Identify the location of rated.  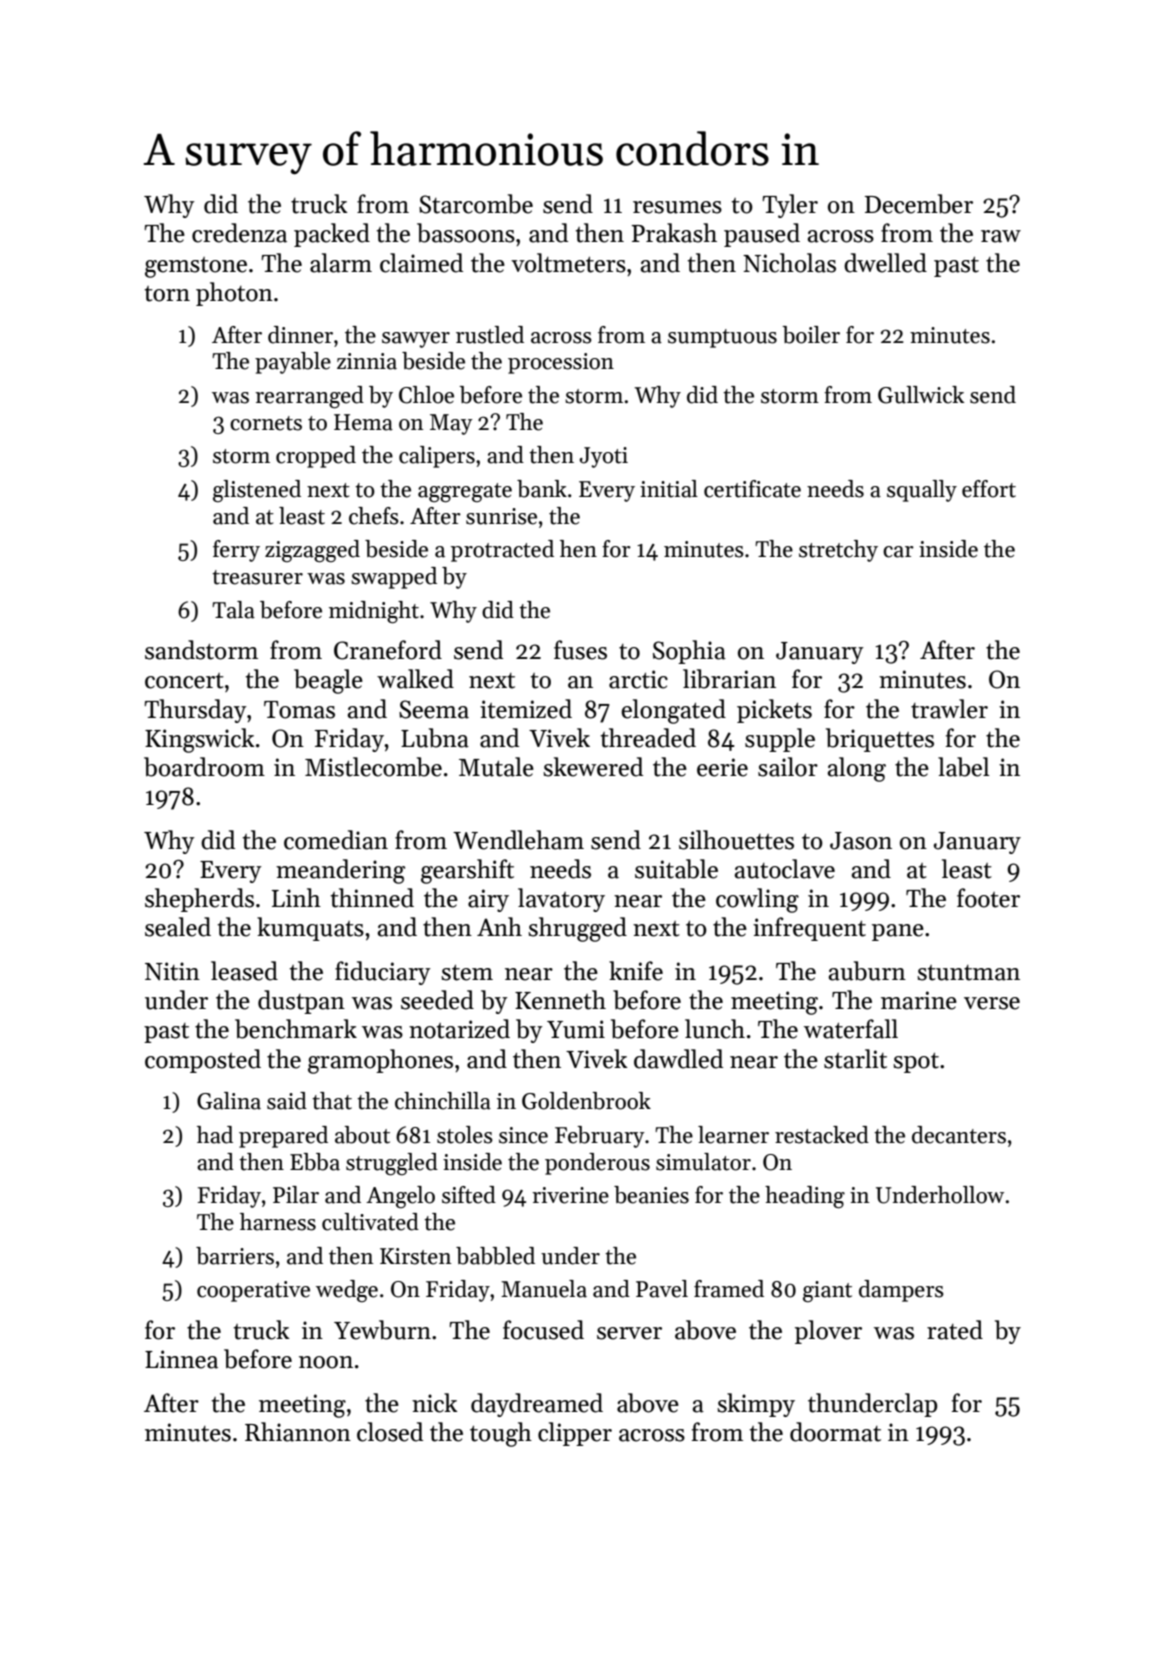
(955, 1330).
